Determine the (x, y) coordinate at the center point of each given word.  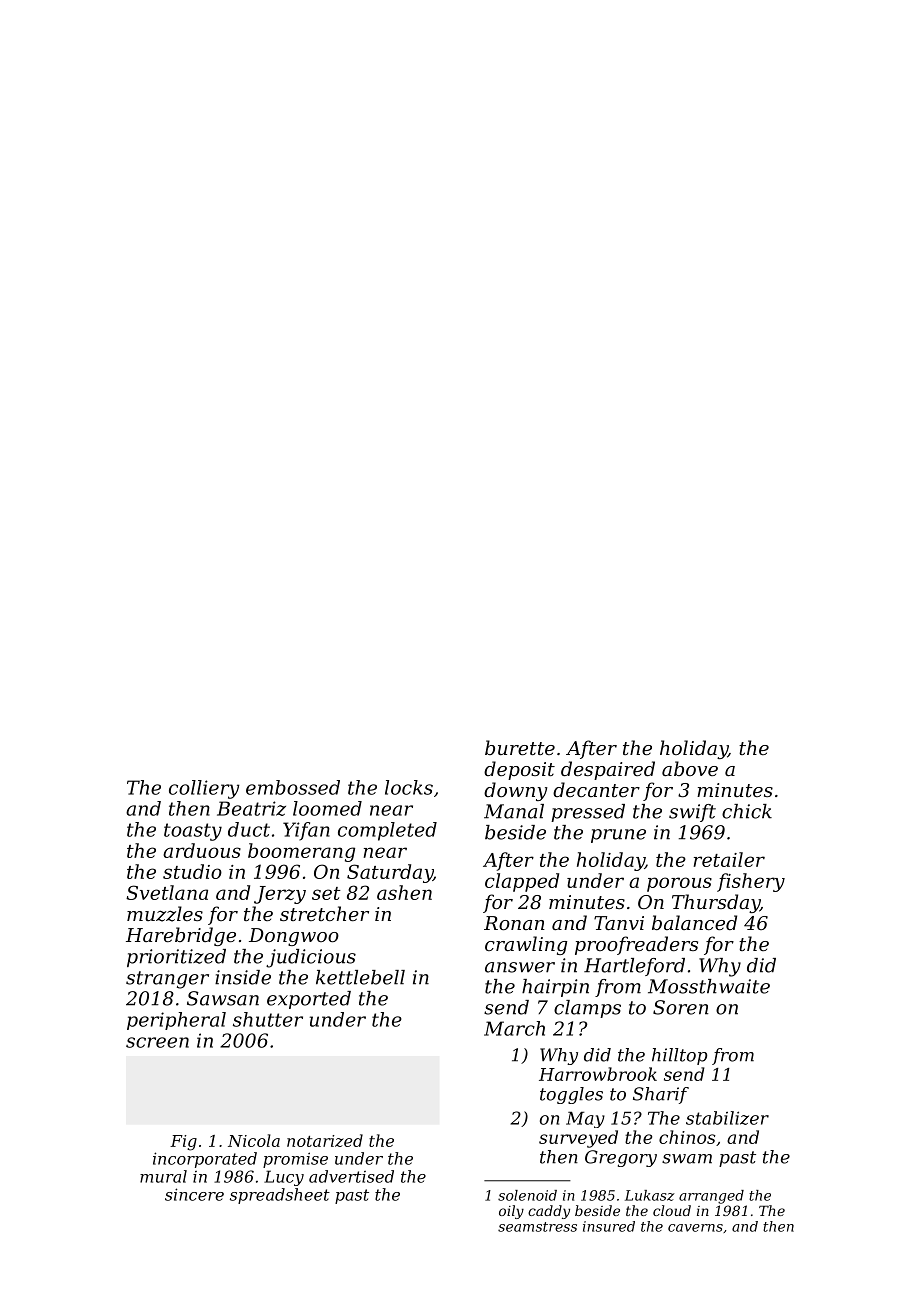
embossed (293, 787)
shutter (268, 1019)
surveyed (578, 1139)
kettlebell (360, 977)
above (690, 768)
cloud (672, 1210)
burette (520, 747)
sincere (194, 1194)
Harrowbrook (598, 1074)
